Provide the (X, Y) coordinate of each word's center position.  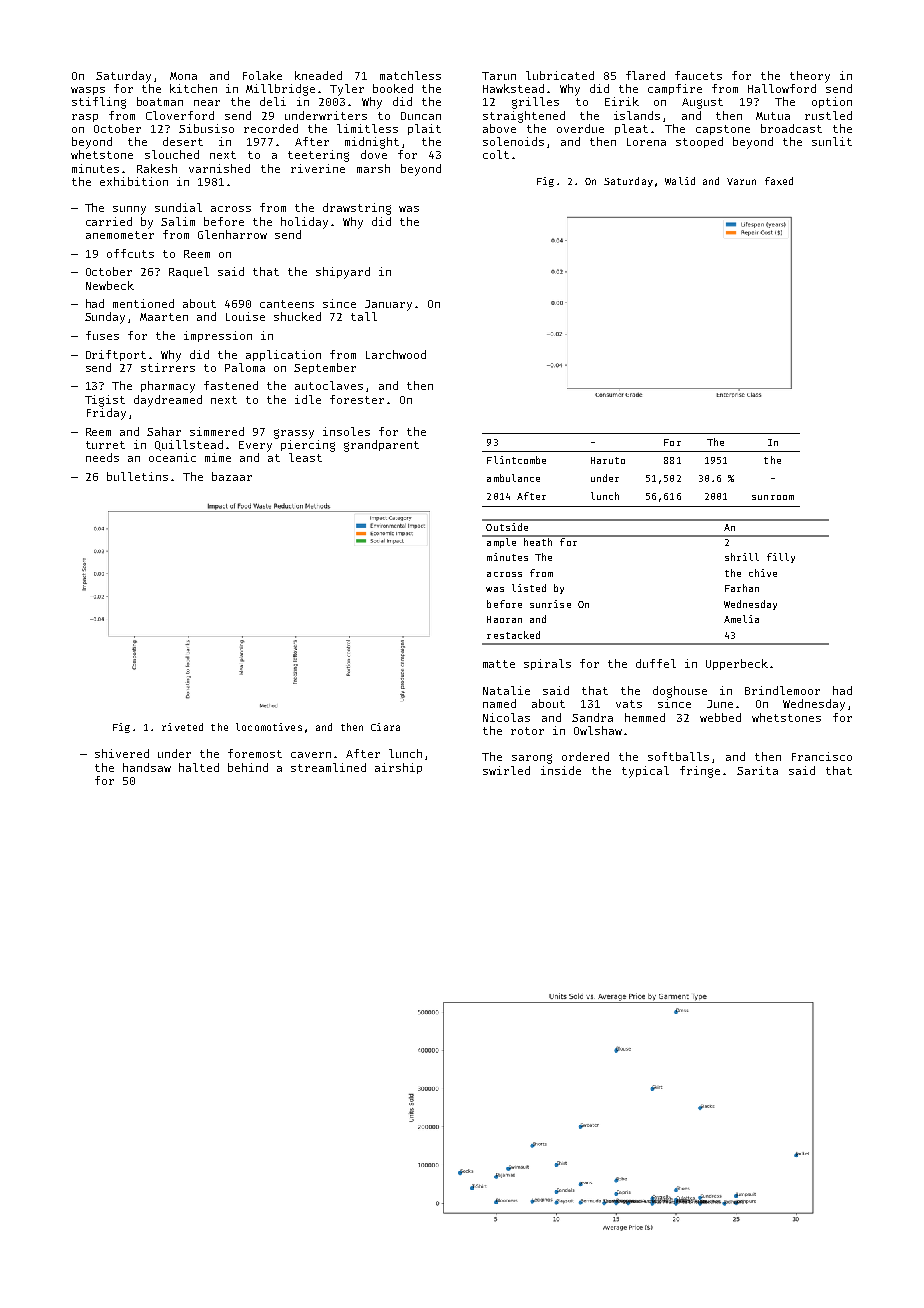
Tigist (105, 401)
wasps (88, 91)
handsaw (147, 767)
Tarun (499, 76)
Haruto (608, 460)
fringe (700, 772)
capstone (723, 130)
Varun (741, 181)
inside (561, 770)
